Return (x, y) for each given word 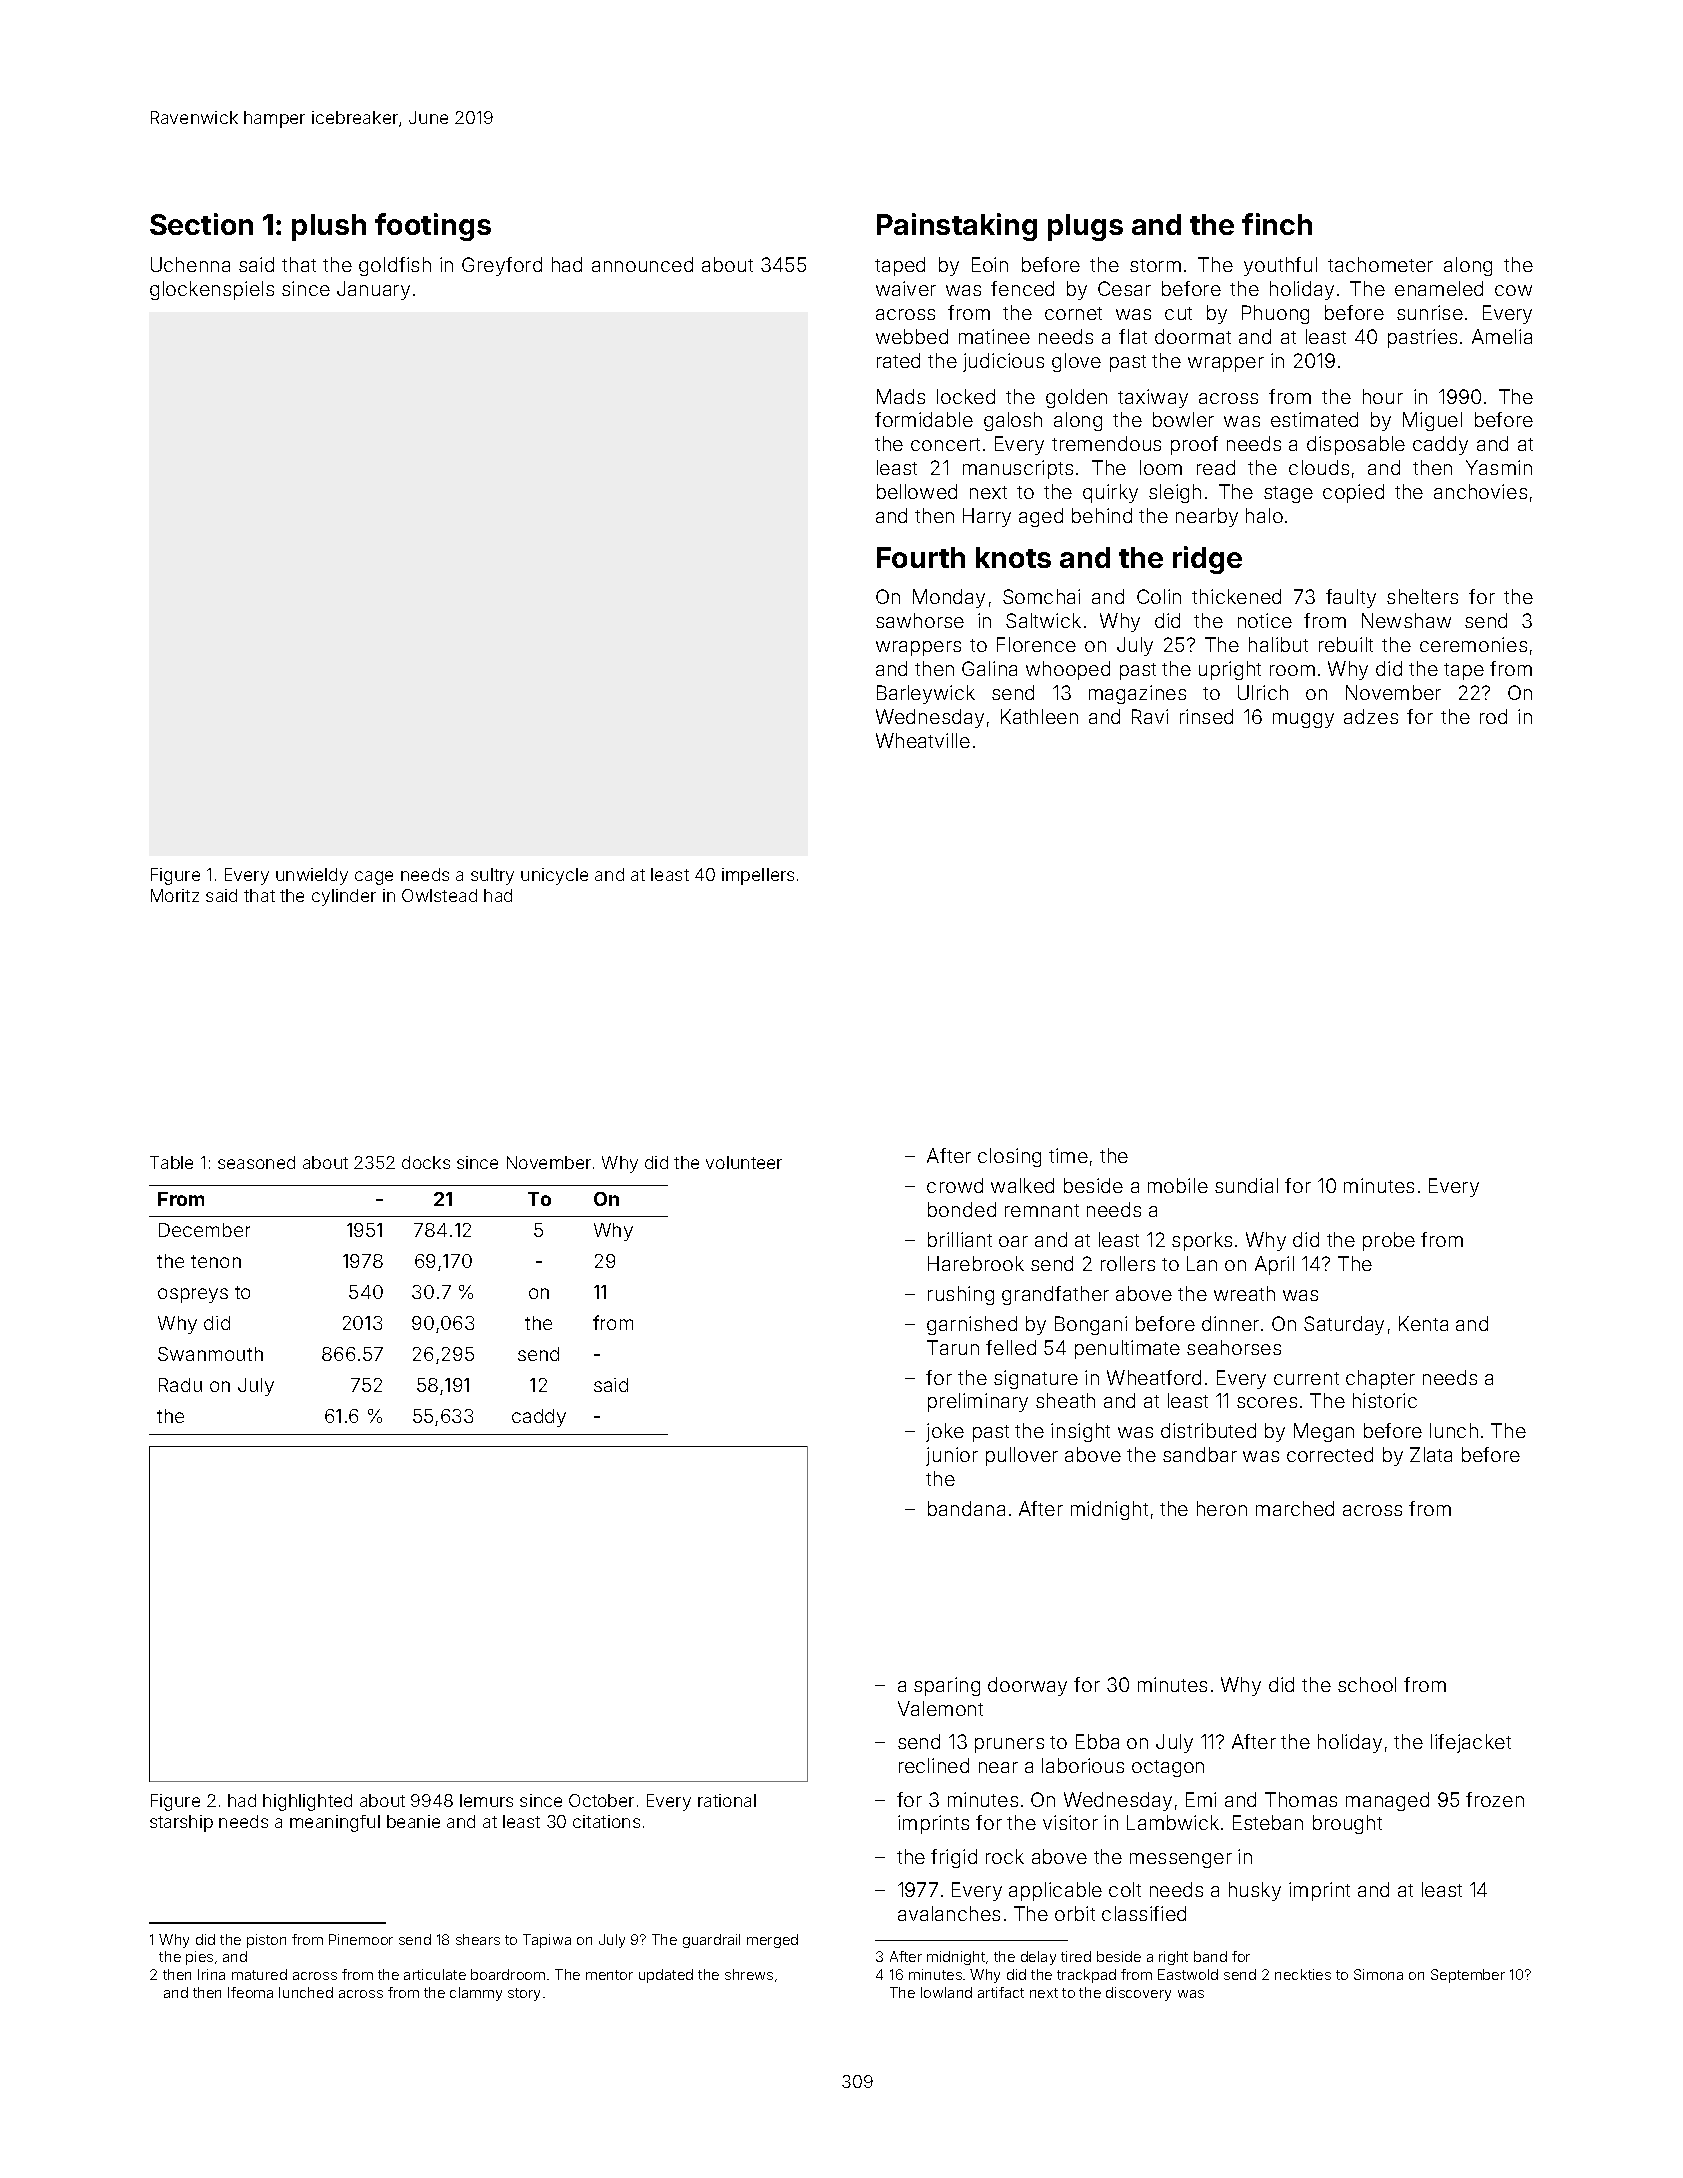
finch (1277, 224)
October (601, 1800)
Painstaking (957, 227)
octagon (1168, 1768)
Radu (180, 1385)
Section (201, 224)
